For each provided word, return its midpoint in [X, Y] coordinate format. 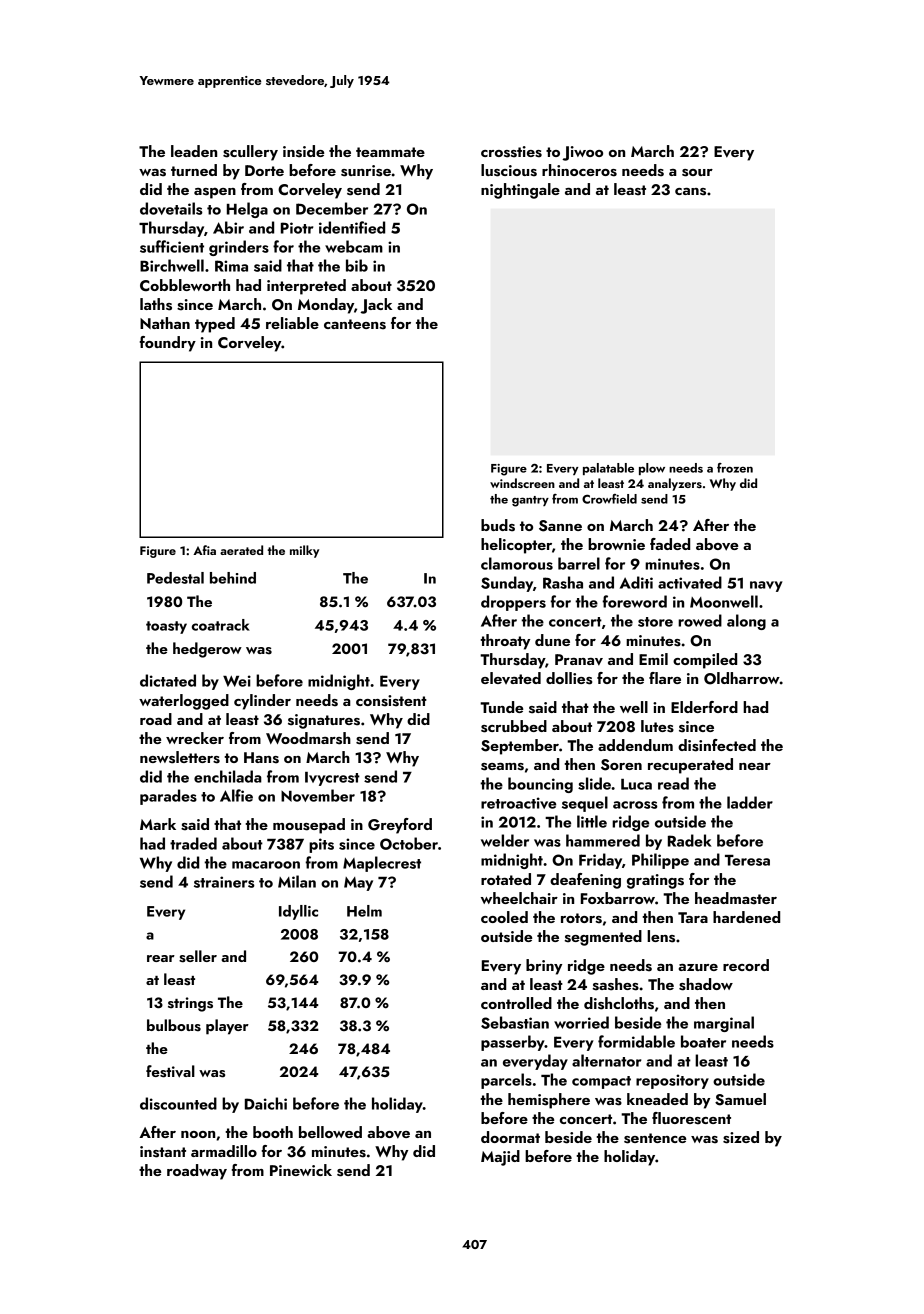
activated [690, 582]
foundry [168, 344]
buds [498, 525]
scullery [250, 153]
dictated [168, 680]
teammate [390, 152]
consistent [391, 701]
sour [697, 173]
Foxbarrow [618, 898]
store [655, 622]
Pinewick [301, 1170]
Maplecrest [382, 864]
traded [193, 843]
